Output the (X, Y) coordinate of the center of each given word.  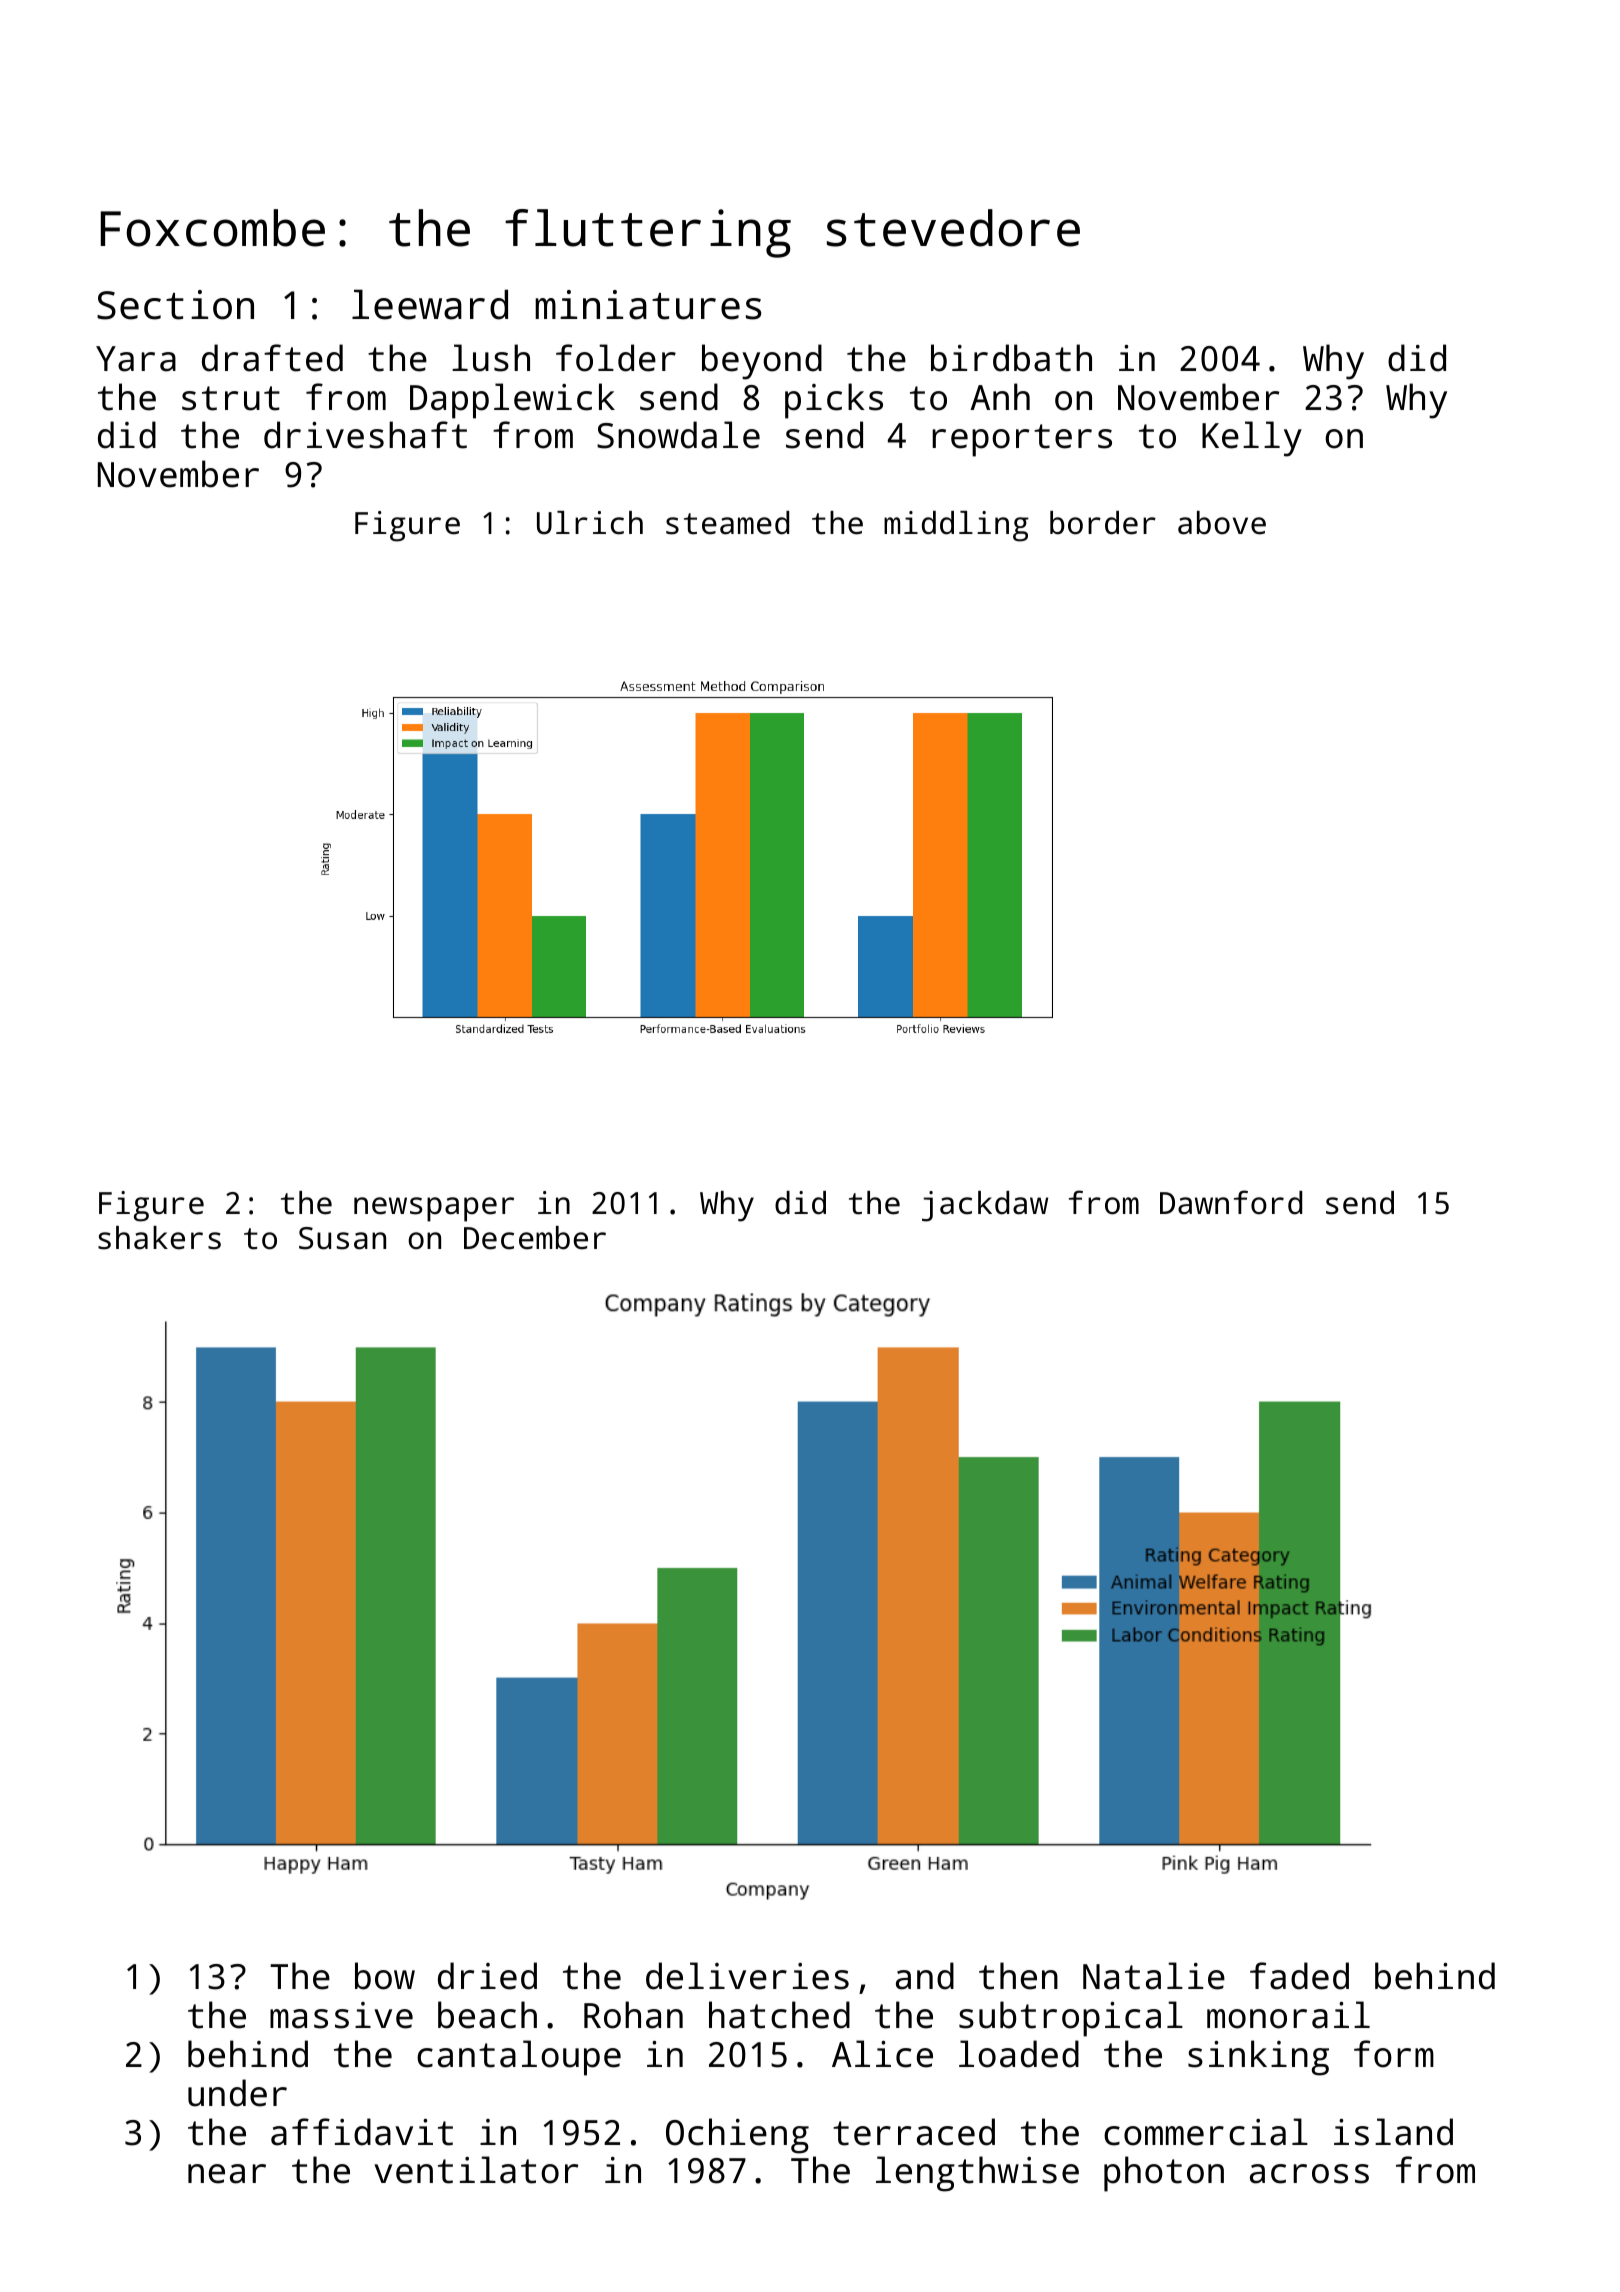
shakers (159, 1238)
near (227, 2174)
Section (175, 305)
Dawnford (1231, 1202)
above (1222, 523)
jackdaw (985, 1206)
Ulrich (590, 523)
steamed (727, 523)
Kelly (1252, 439)
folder (616, 358)
